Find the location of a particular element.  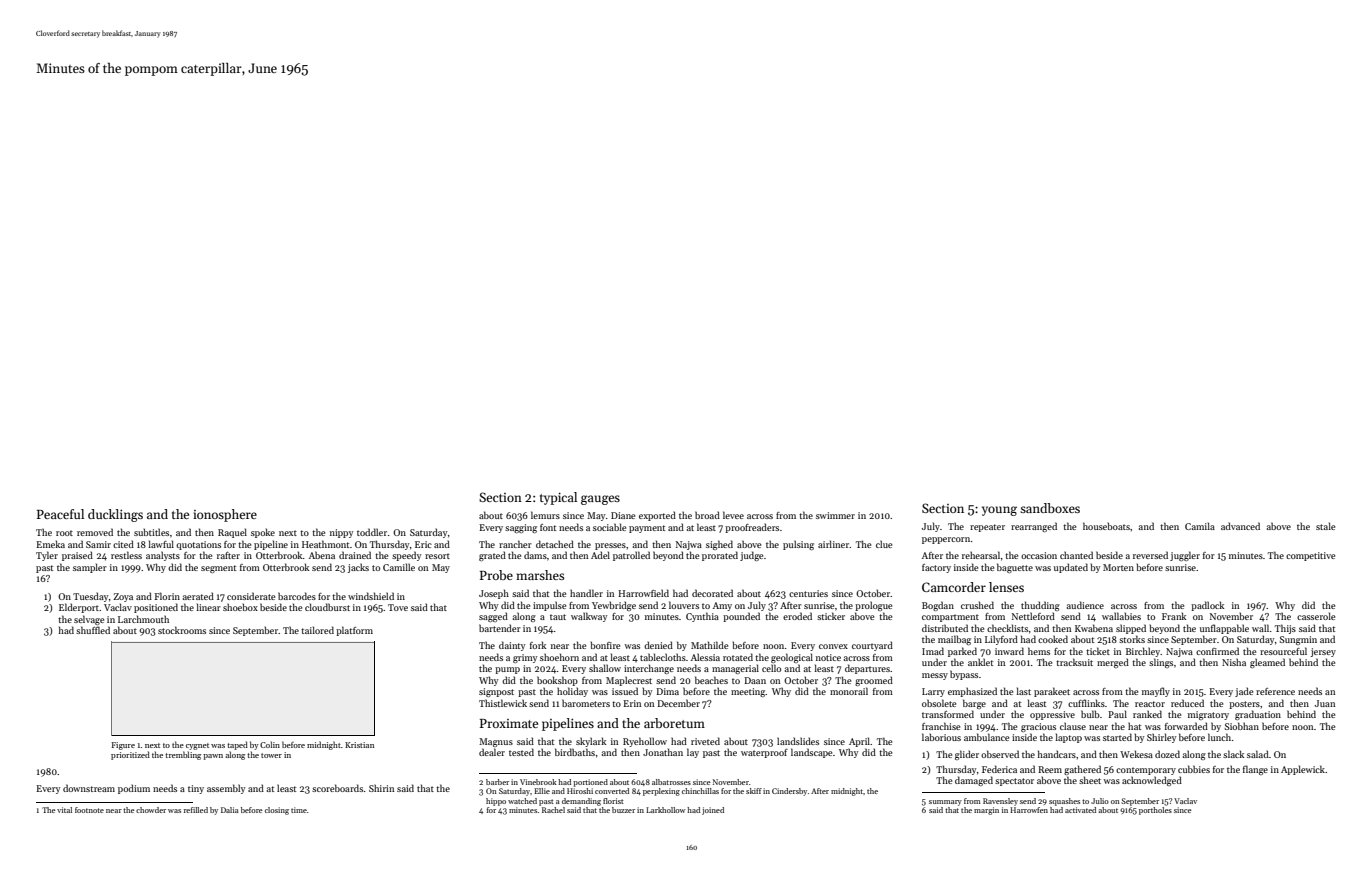

jersey is located at coordinates (1323, 652).
